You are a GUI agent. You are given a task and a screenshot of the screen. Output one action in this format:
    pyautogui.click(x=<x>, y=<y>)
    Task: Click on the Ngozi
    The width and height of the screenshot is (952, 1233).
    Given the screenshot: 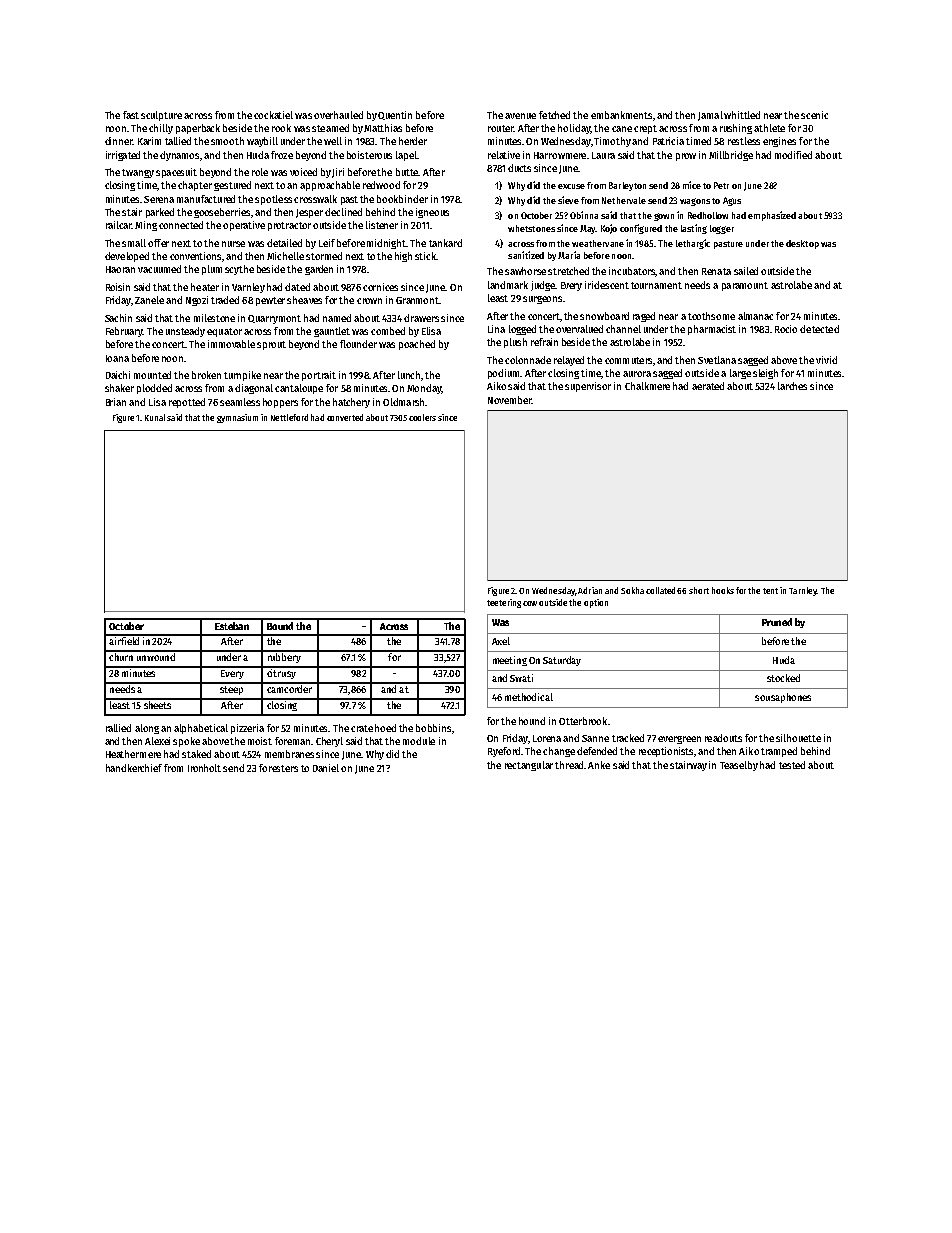 What is the action you would take?
    pyautogui.click(x=197, y=301)
